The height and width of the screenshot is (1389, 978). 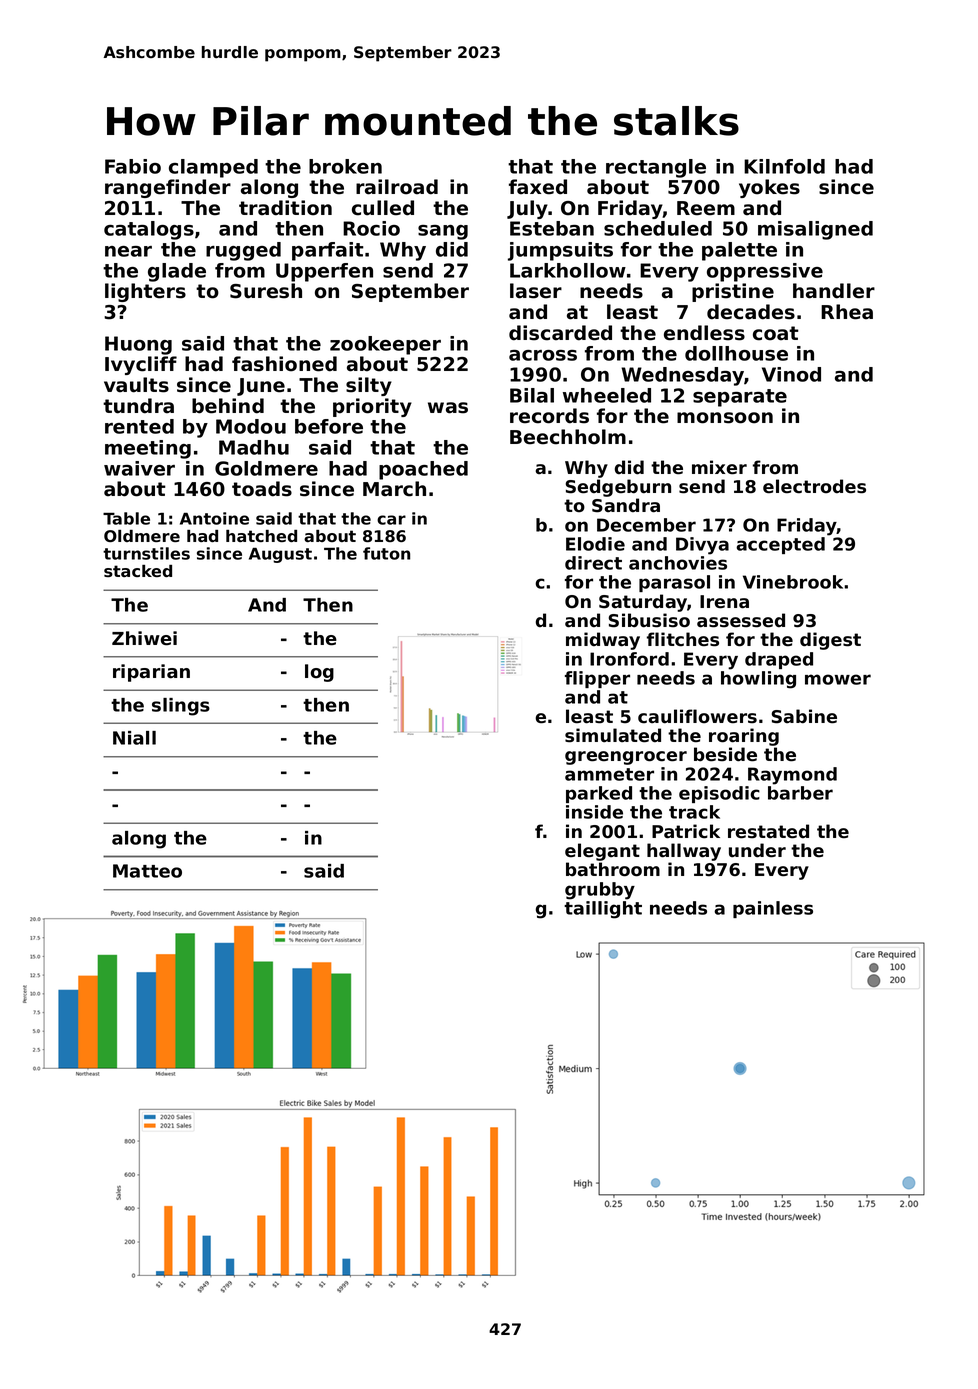 What do you see at coordinates (597, 679) in the screenshot?
I see `flipper` at bounding box center [597, 679].
